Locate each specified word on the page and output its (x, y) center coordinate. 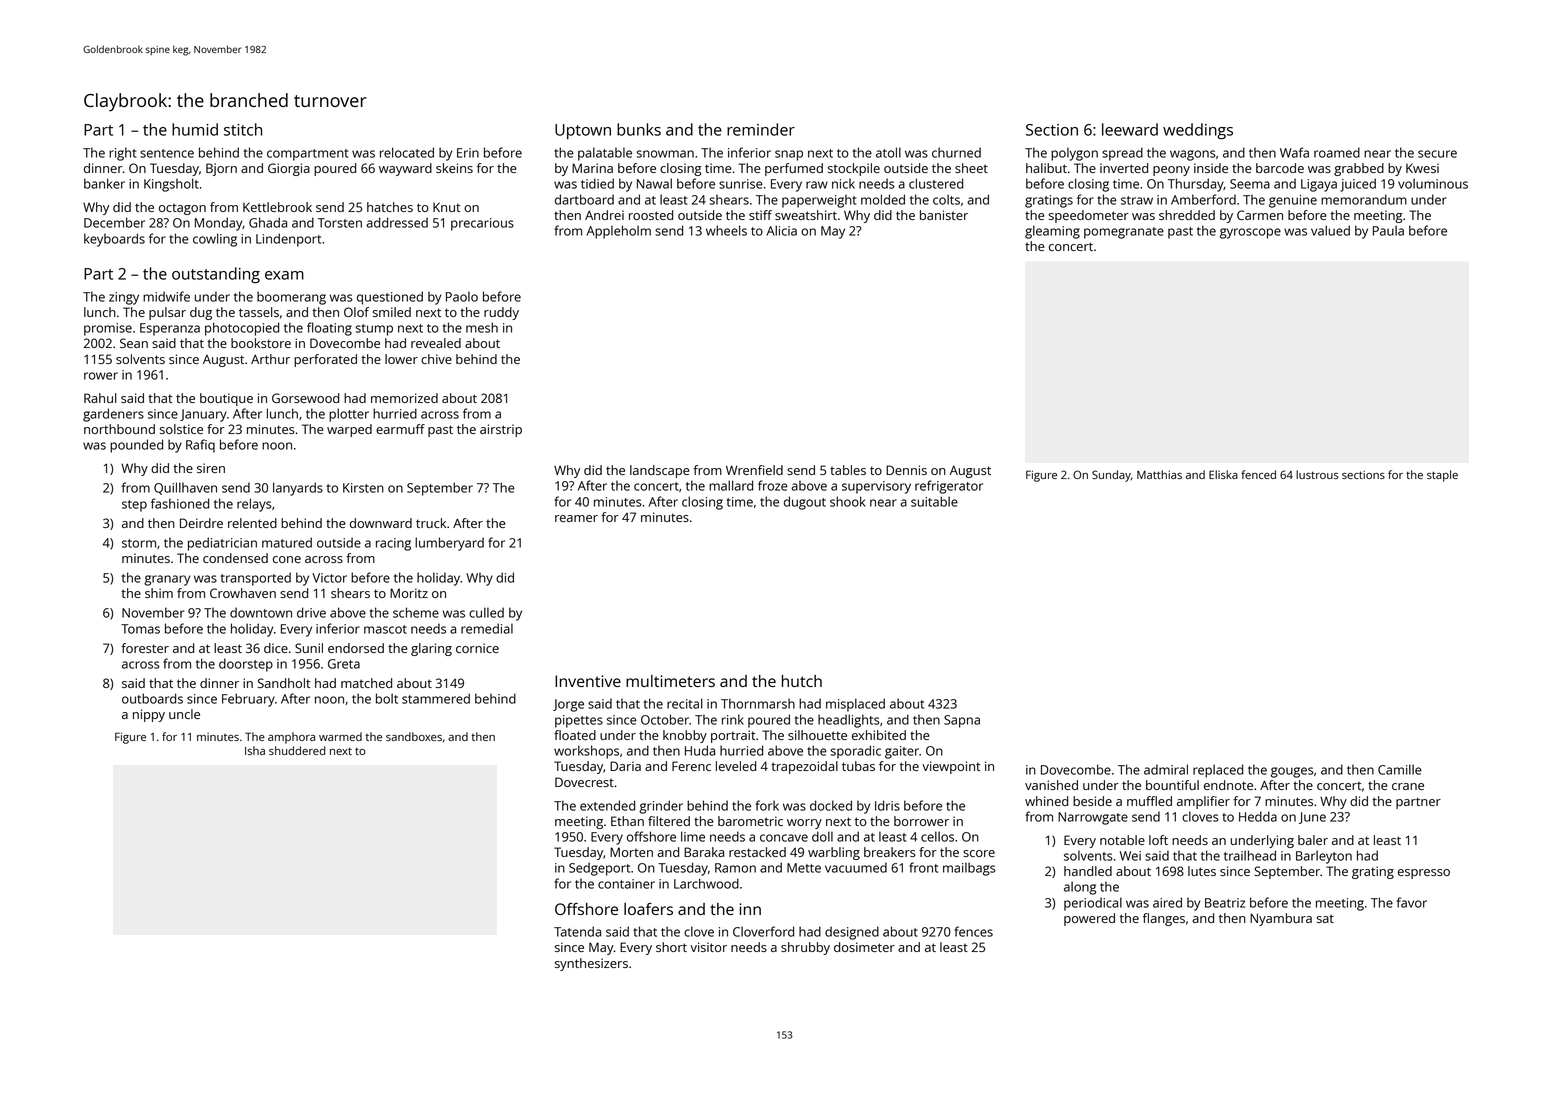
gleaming (1052, 232)
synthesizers (591, 964)
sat (1325, 918)
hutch (802, 681)
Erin (468, 153)
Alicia (781, 230)
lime (693, 836)
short (671, 947)
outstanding (216, 275)
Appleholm (618, 232)
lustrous (1317, 474)
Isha (255, 750)
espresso (1424, 874)
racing (393, 544)
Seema (1250, 184)
